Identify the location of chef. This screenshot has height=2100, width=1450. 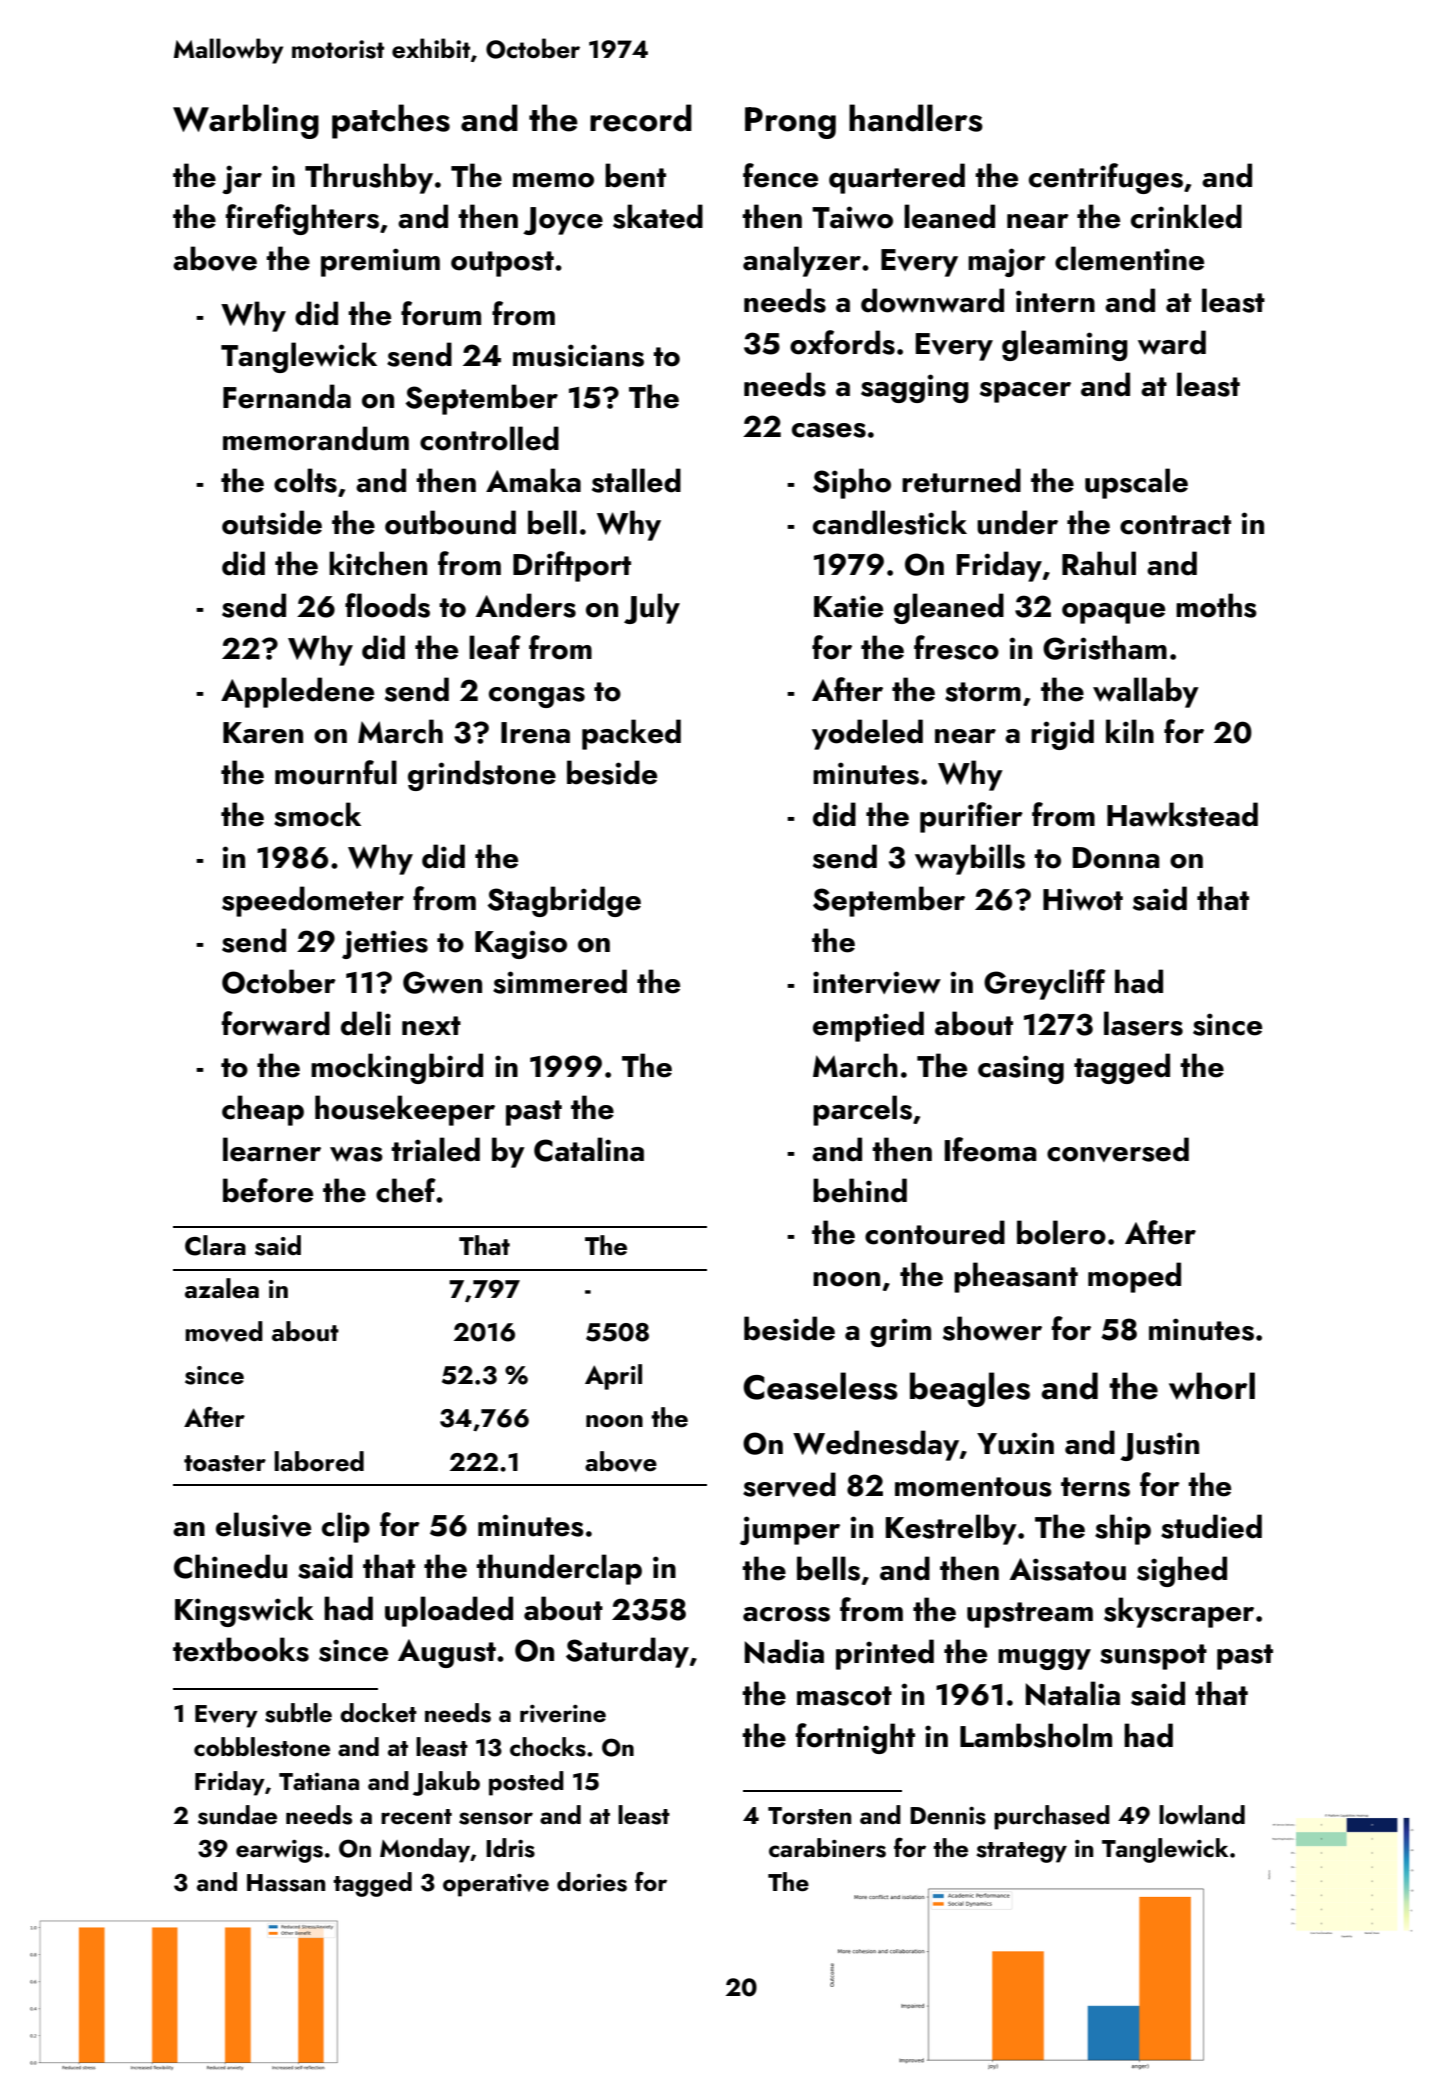
(406, 1190).
